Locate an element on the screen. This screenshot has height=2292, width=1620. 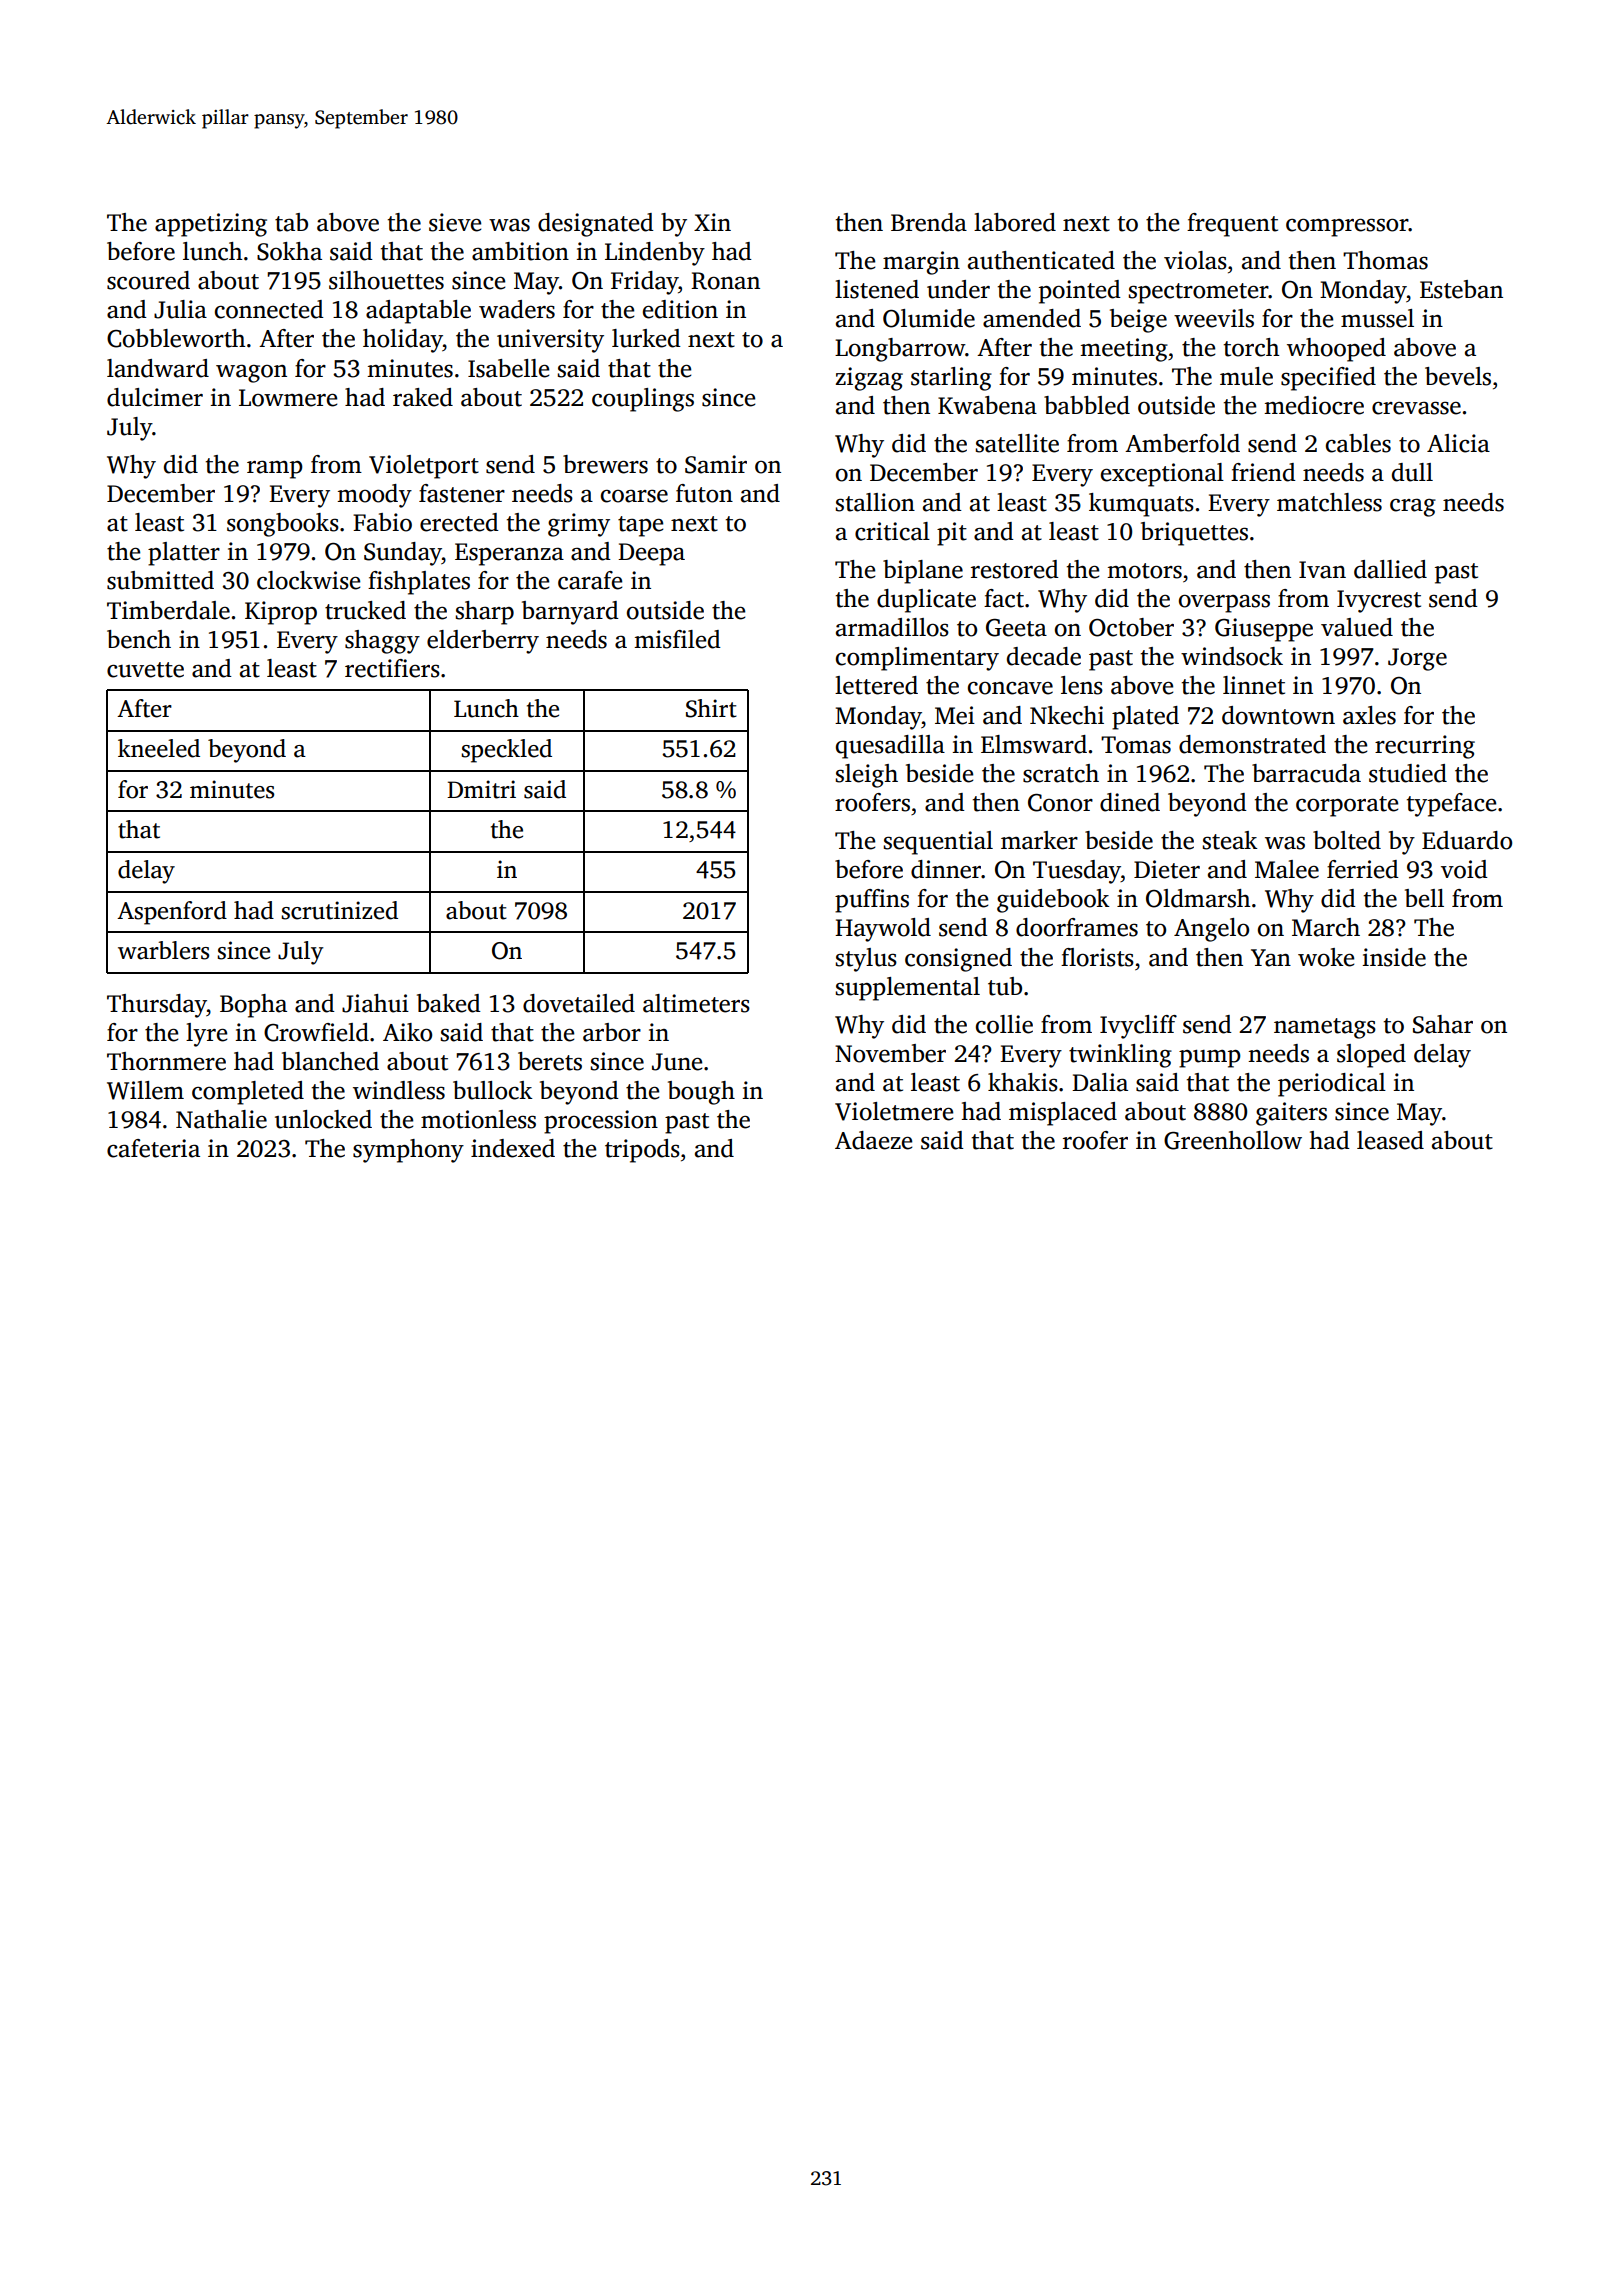
satellite is located at coordinates (1017, 443).
